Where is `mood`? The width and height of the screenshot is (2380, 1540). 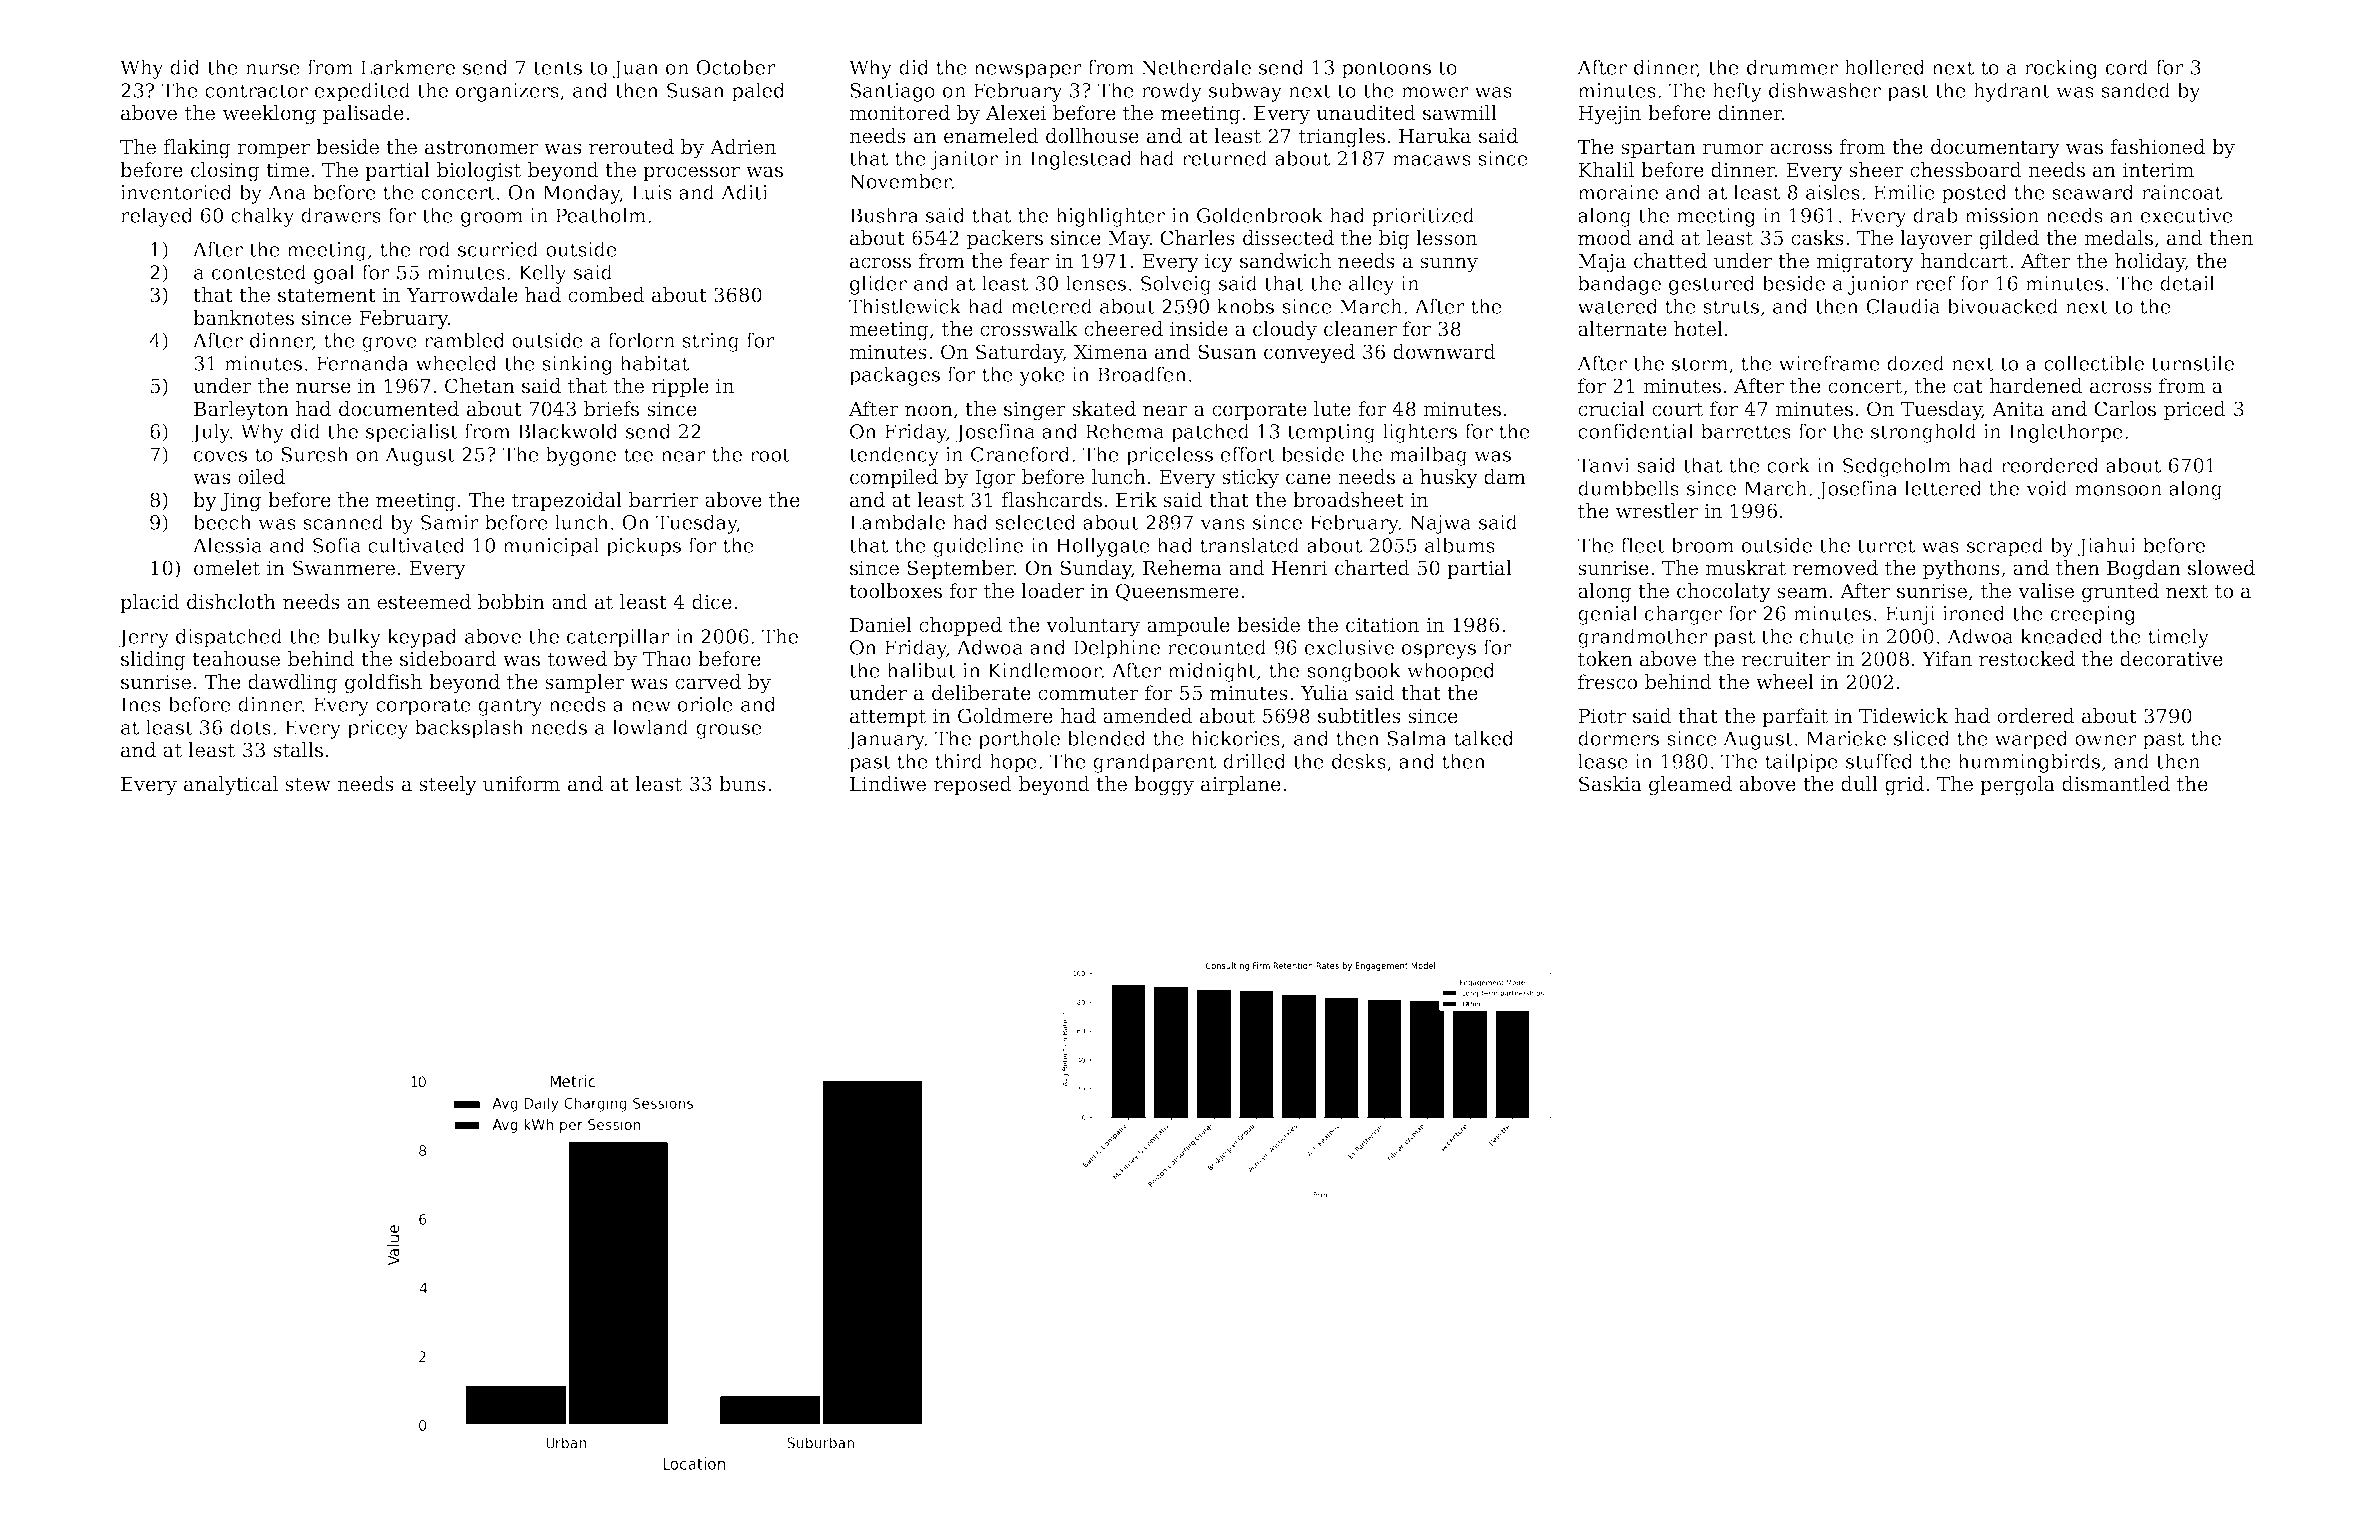 mood is located at coordinates (1605, 238).
